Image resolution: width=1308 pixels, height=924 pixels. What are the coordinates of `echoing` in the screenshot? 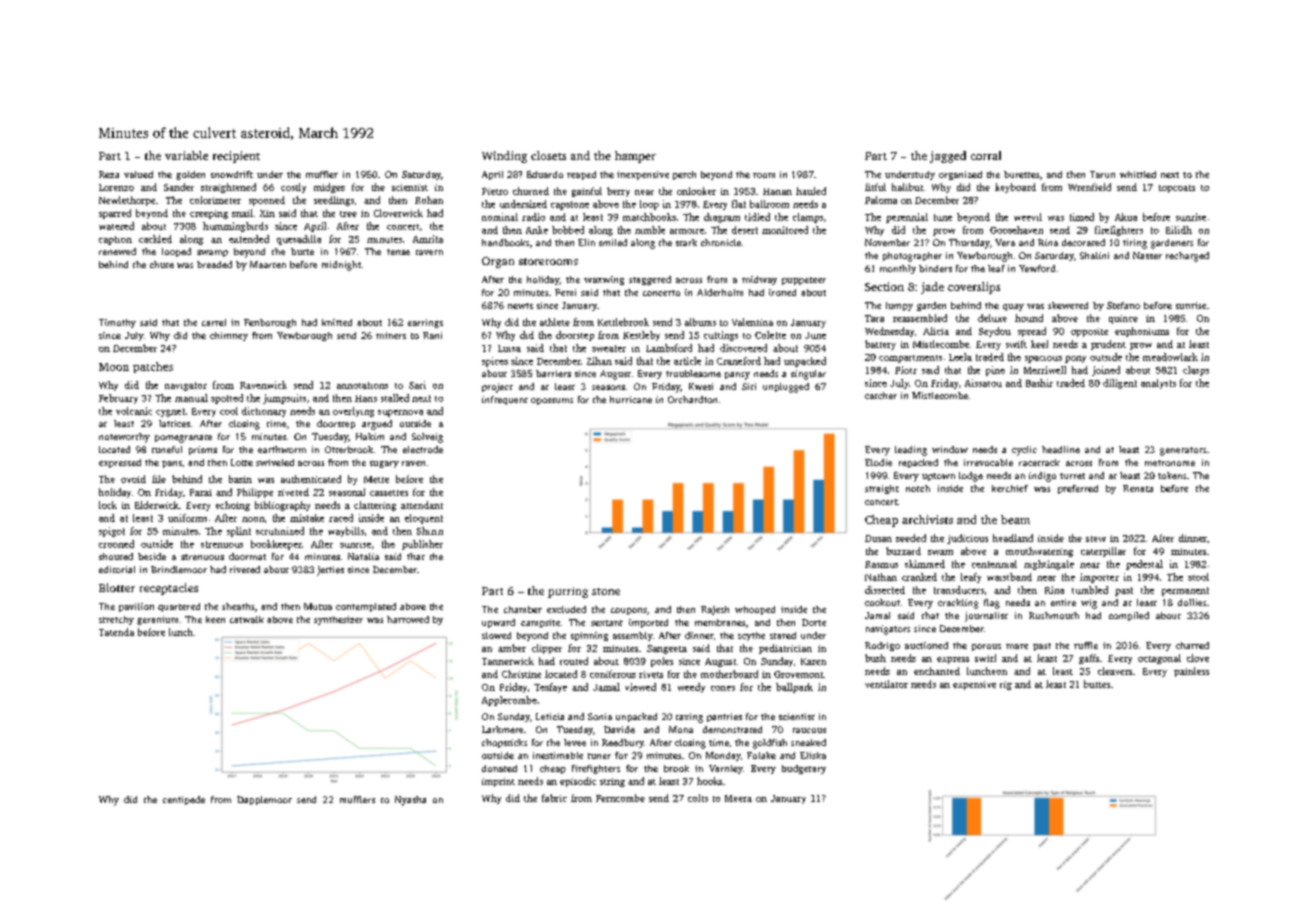 It's located at (233, 506).
